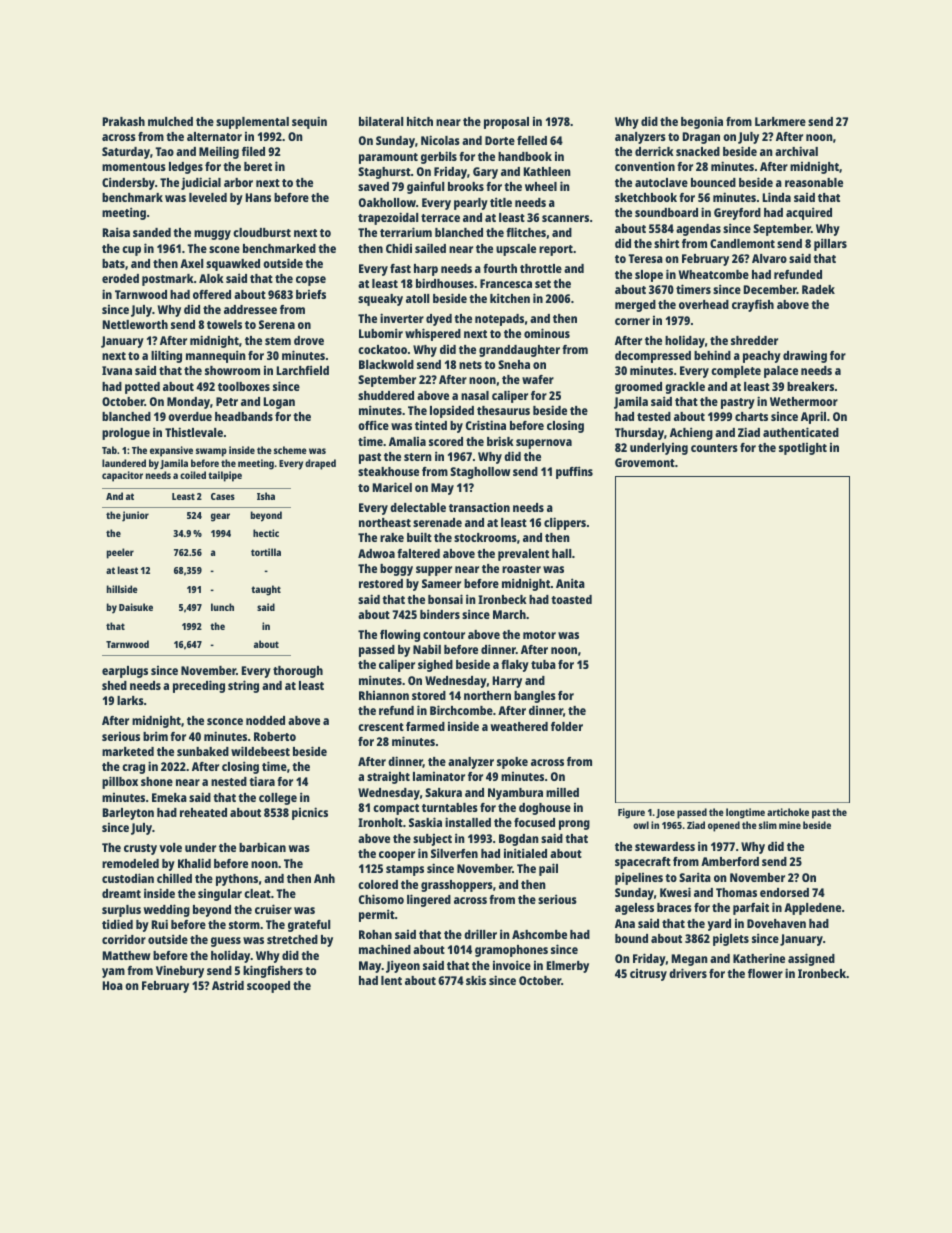 This screenshot has height=1233, width=952. What do you see at coordinates (117, 370) in the screenshot?
I see `Ivana` at bounding box center [117, 370].
